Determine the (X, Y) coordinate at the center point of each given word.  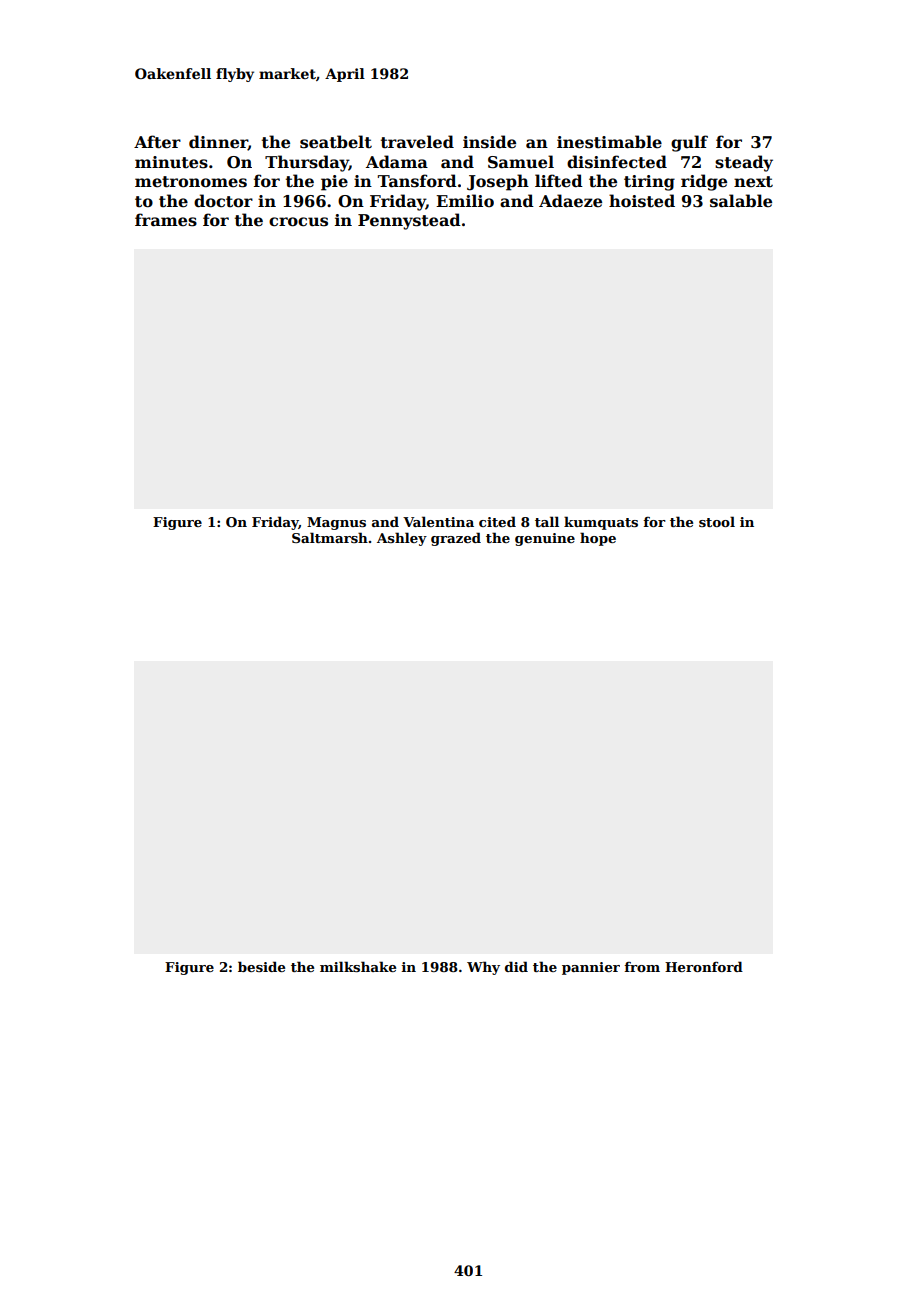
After (157, 142)
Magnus (336, 523)
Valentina (438, 521)
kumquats (601, 523)
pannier (591, 968)
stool (717, 521)
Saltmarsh (330, 537)
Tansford (417, 181)
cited (497, 521)
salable (741, 201)
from (642, 967)
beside (261, 966)
